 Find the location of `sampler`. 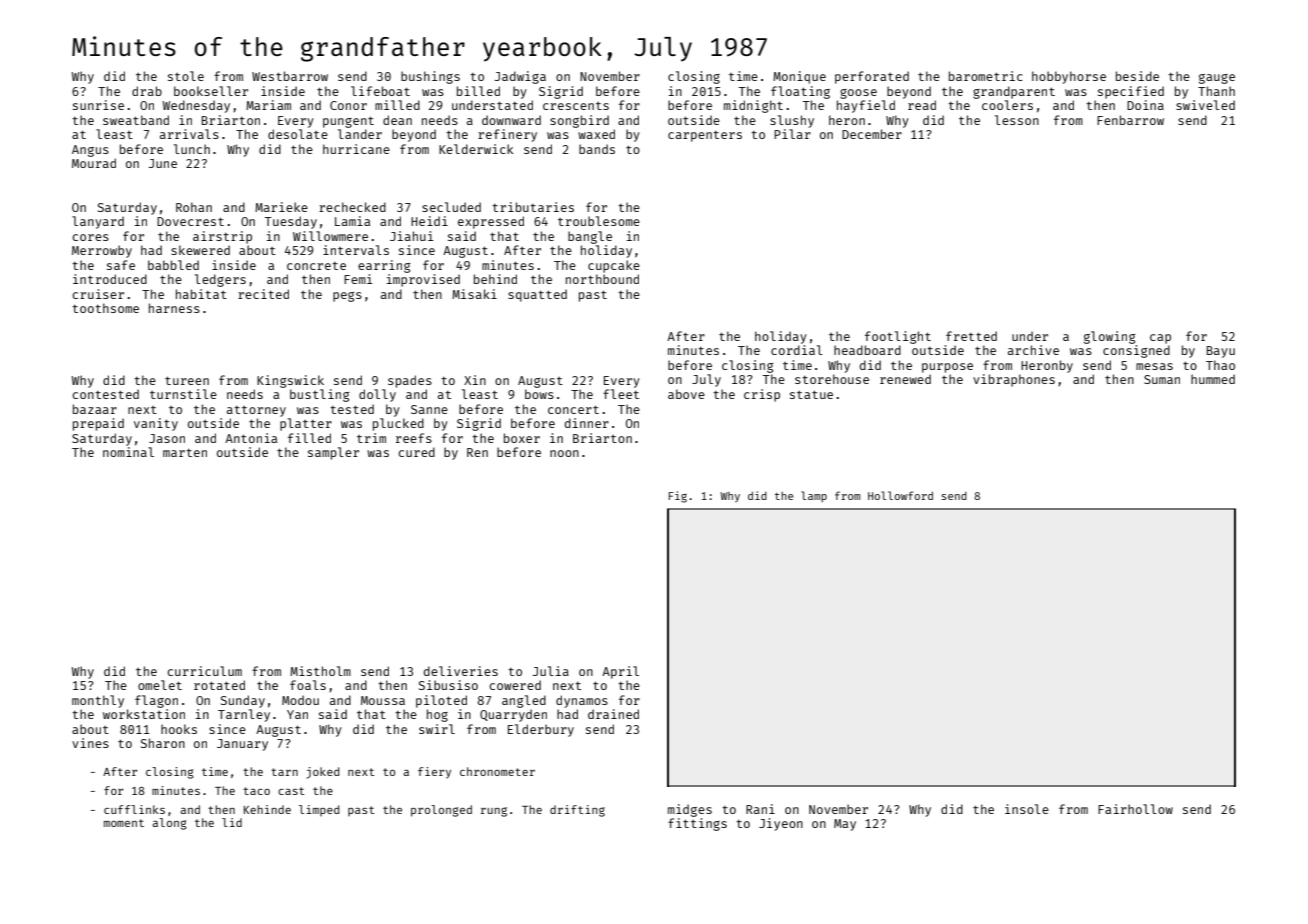

sampler is located at coordinates (333, 453).
